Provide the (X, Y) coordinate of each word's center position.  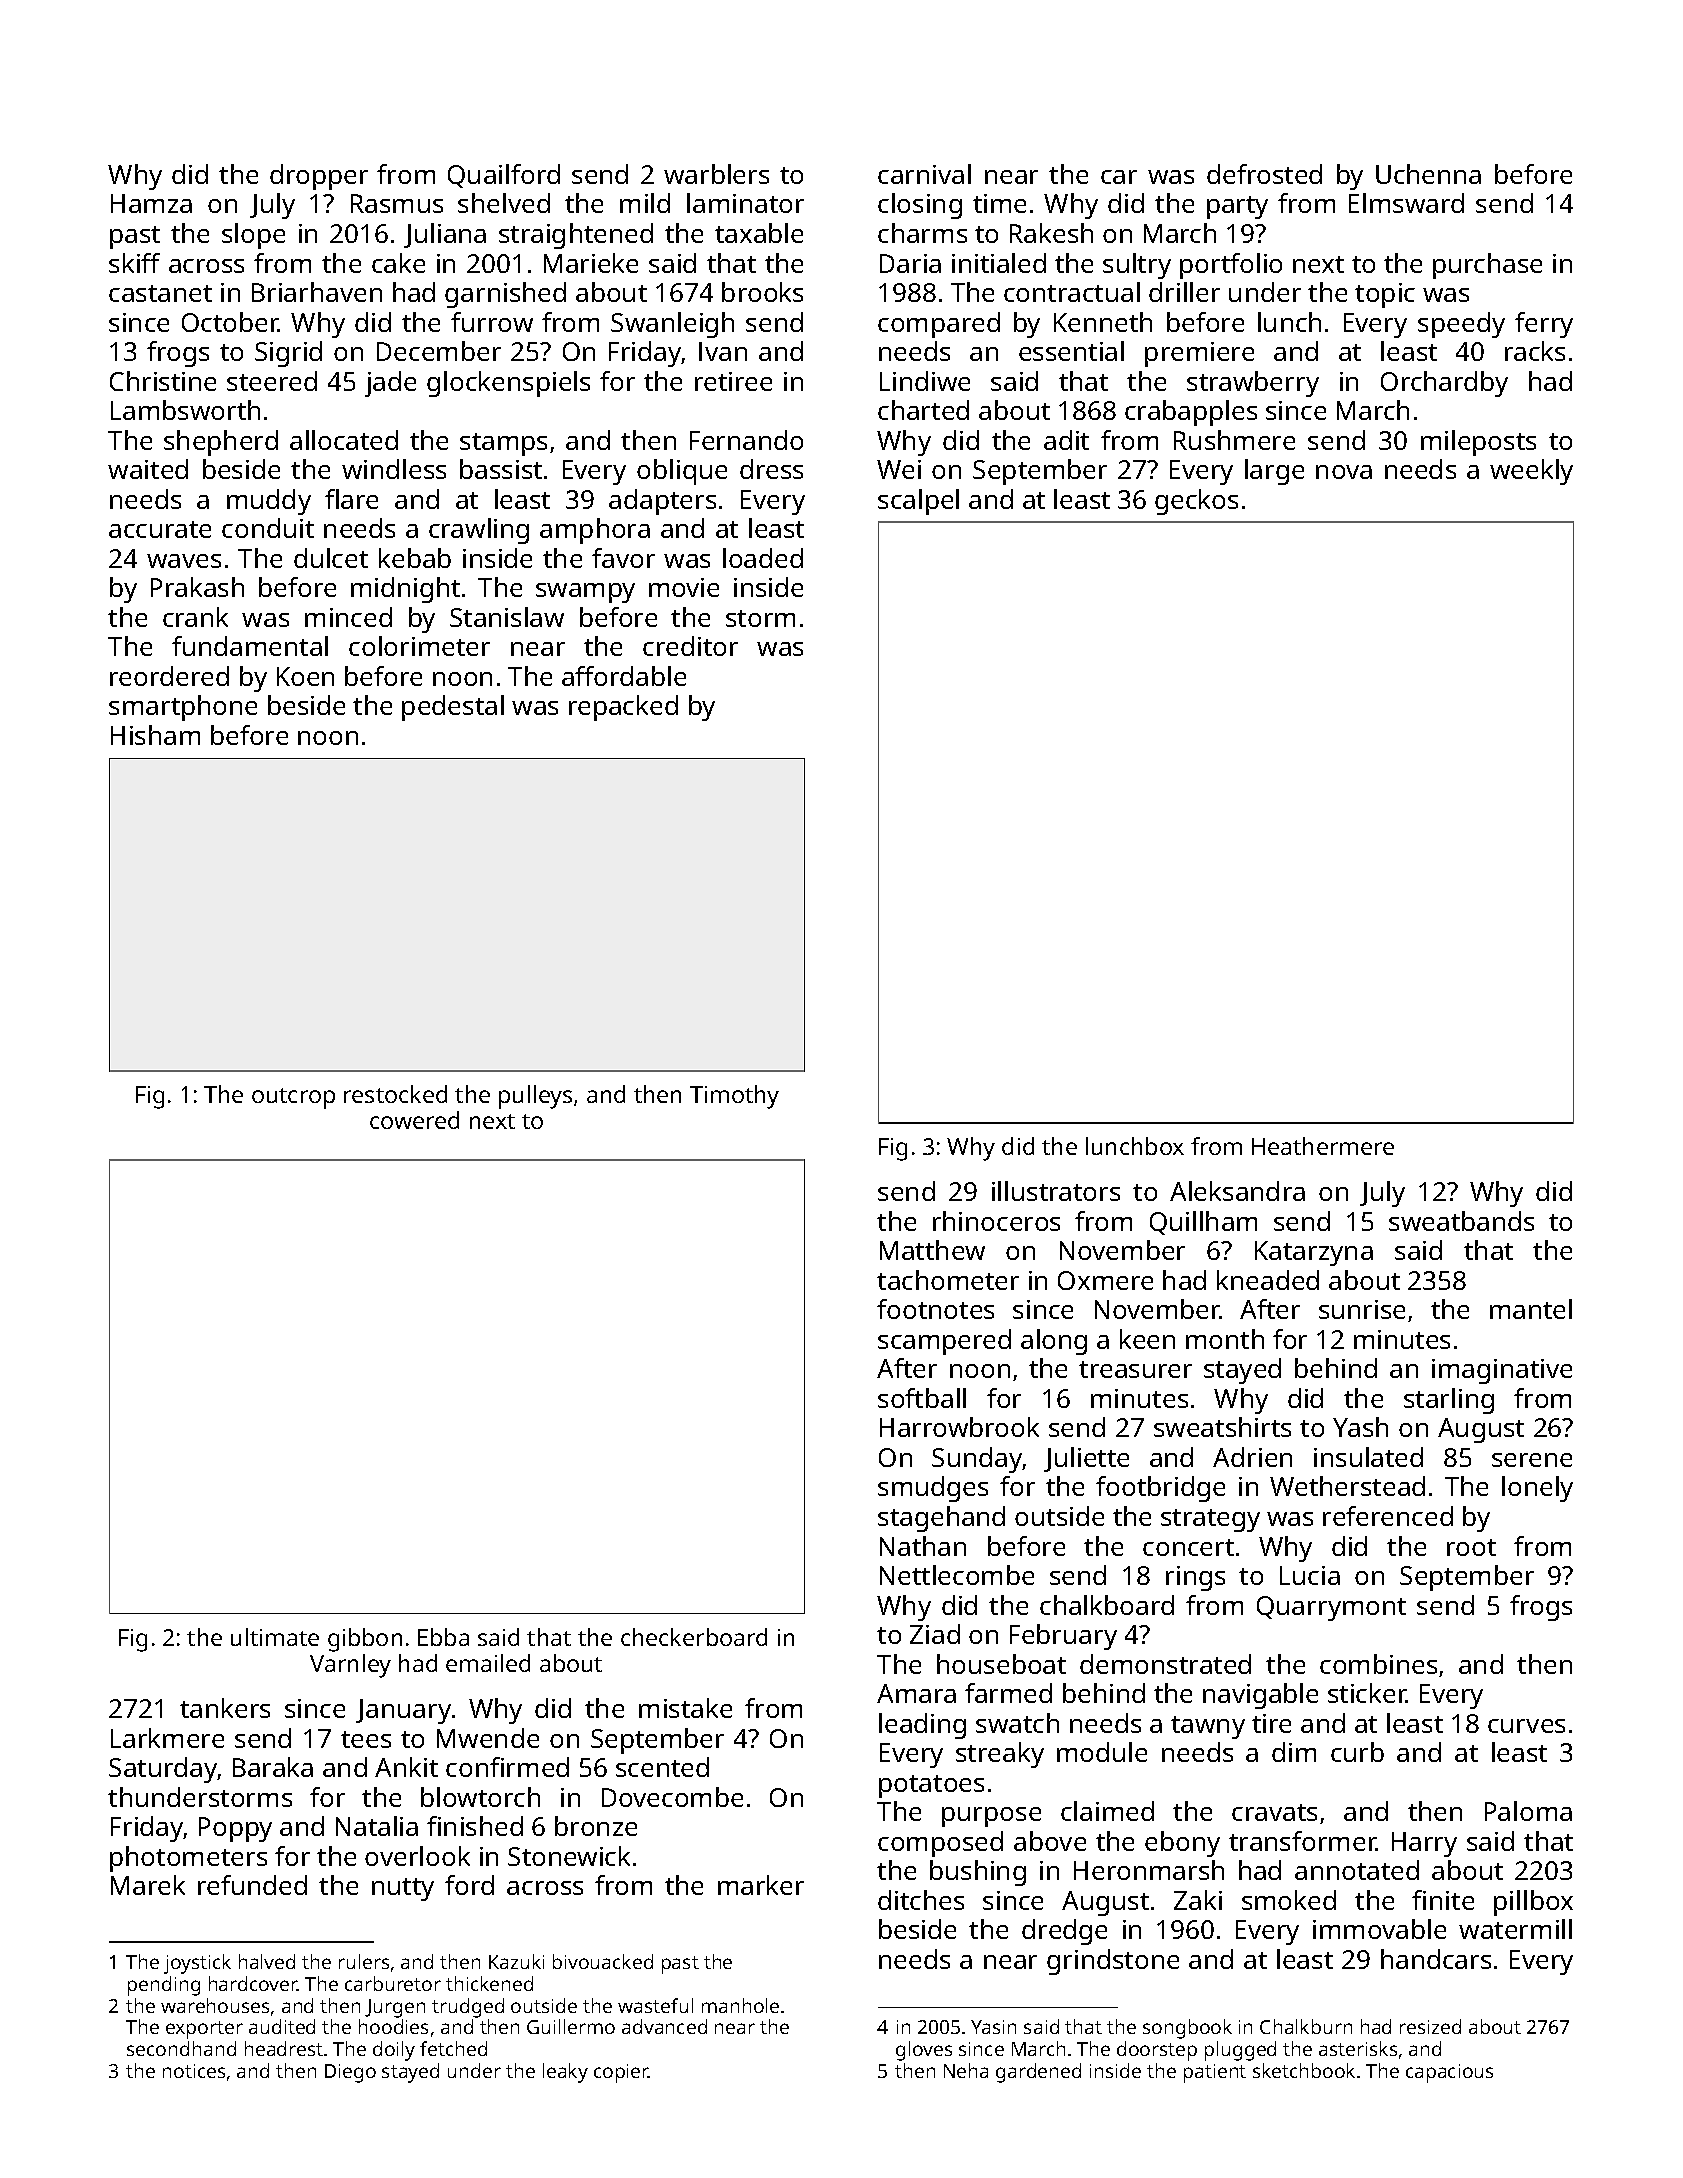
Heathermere (1323, 1146)
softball (922, 1398)
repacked (623, 708)
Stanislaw (507, 617)
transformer (1303, 1841)
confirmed (507, 1767)
